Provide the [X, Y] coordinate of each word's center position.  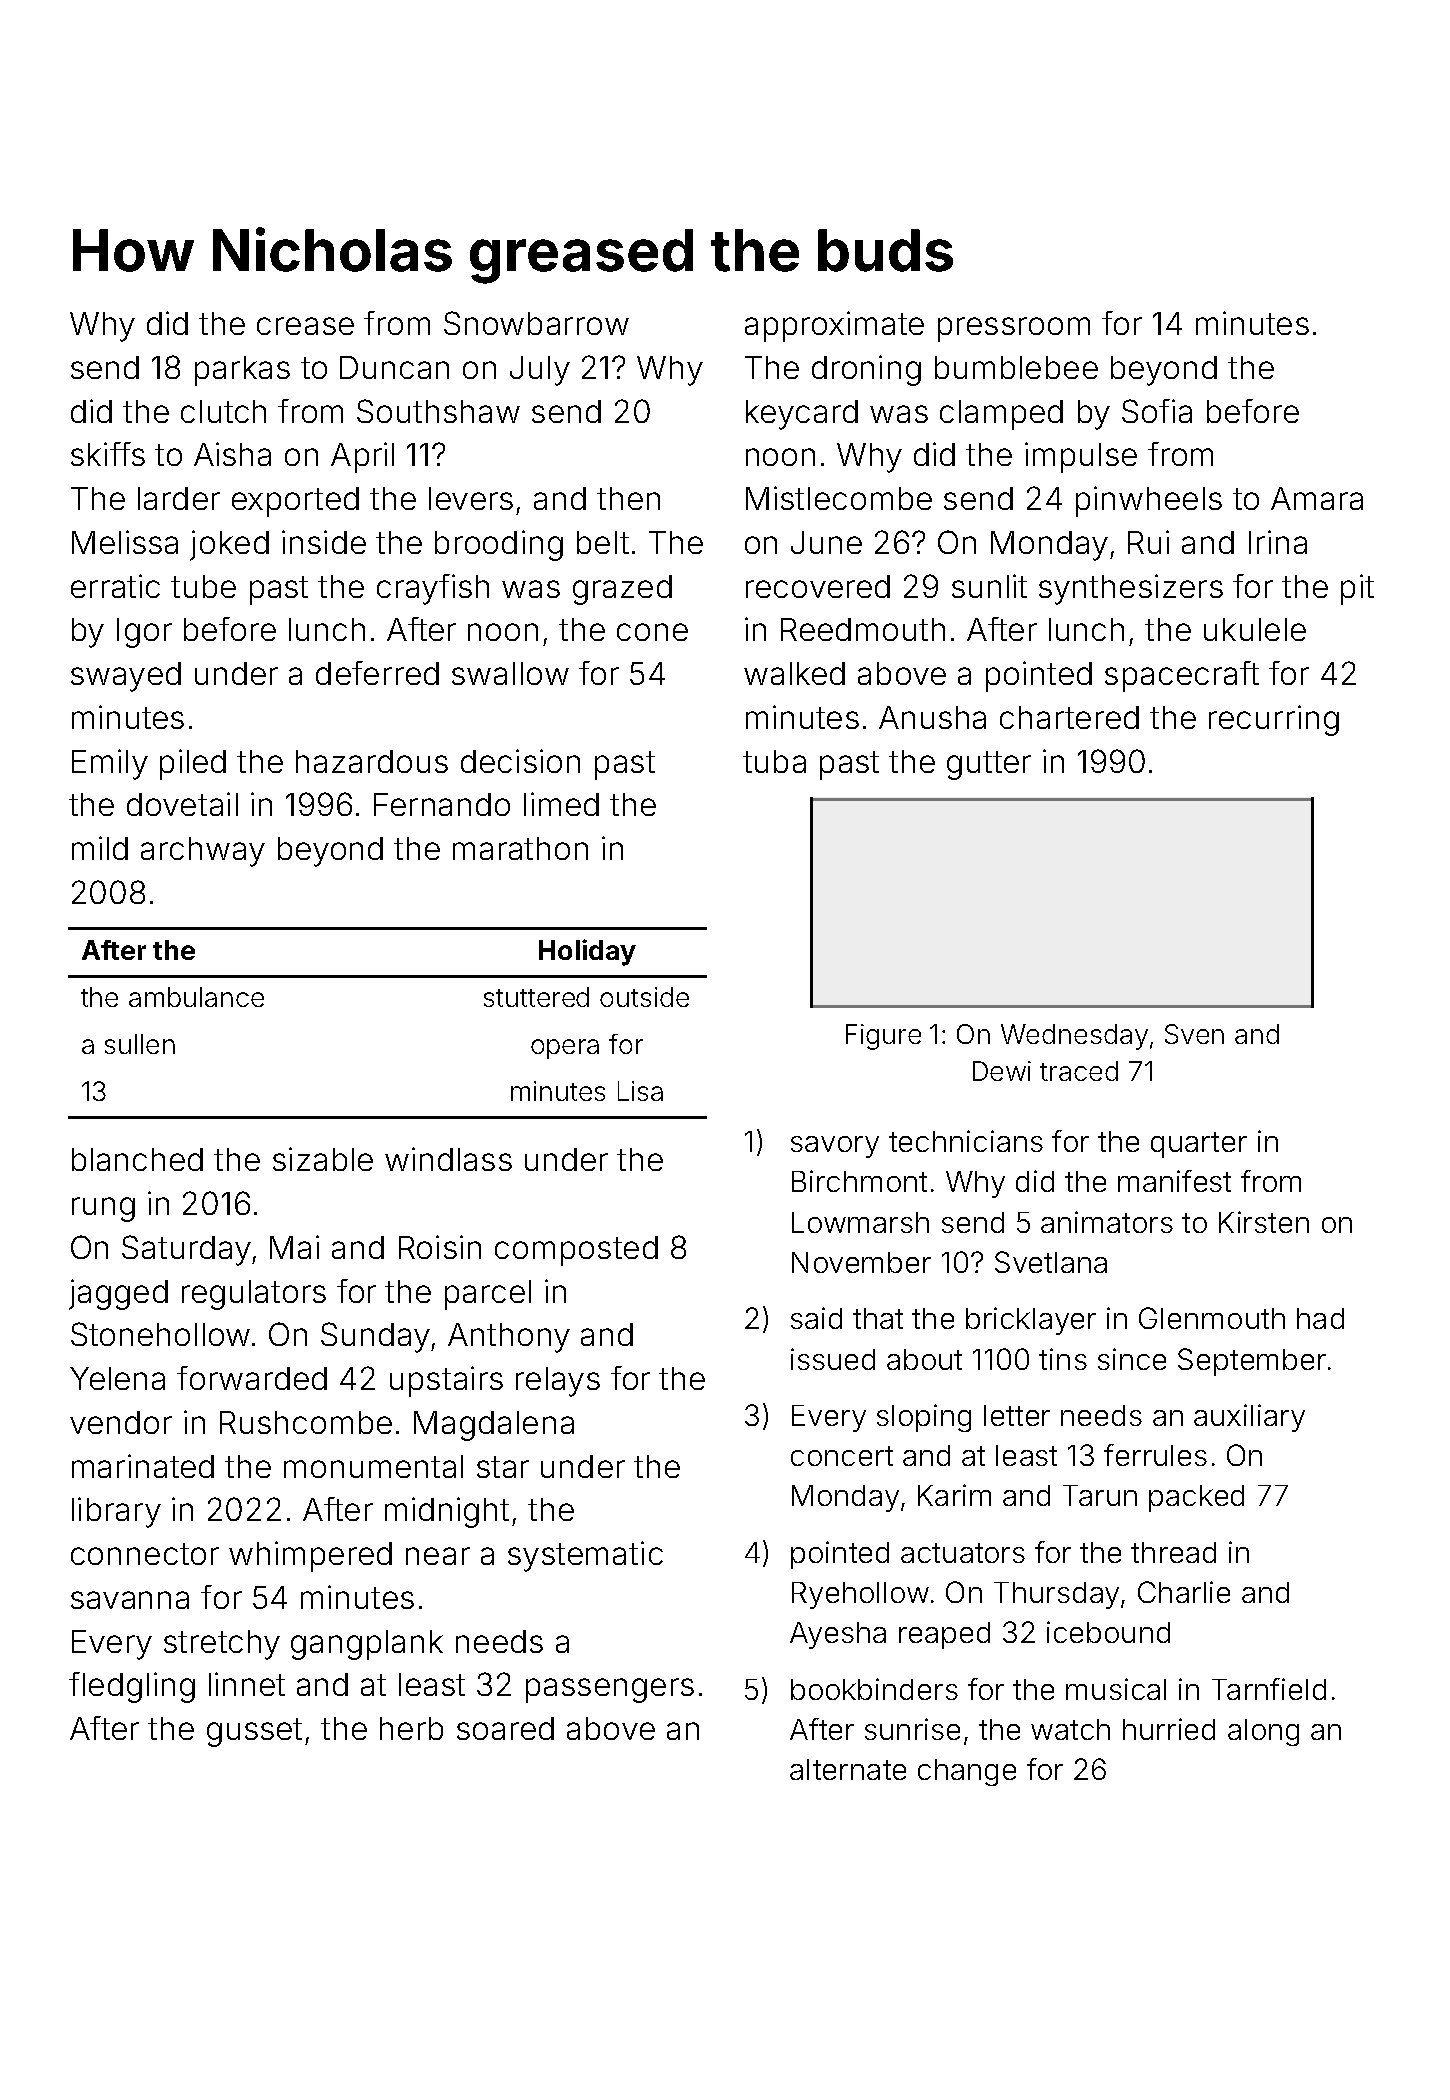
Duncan [394, 367]
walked [794, 673]
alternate [848, 1769]
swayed [126, 677]
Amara [1317, 498]
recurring [1274, 720]
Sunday [375, 1337]
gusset [254, 1732]
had [1320, 1318]
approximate [834, 326]
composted [576, 1251]
